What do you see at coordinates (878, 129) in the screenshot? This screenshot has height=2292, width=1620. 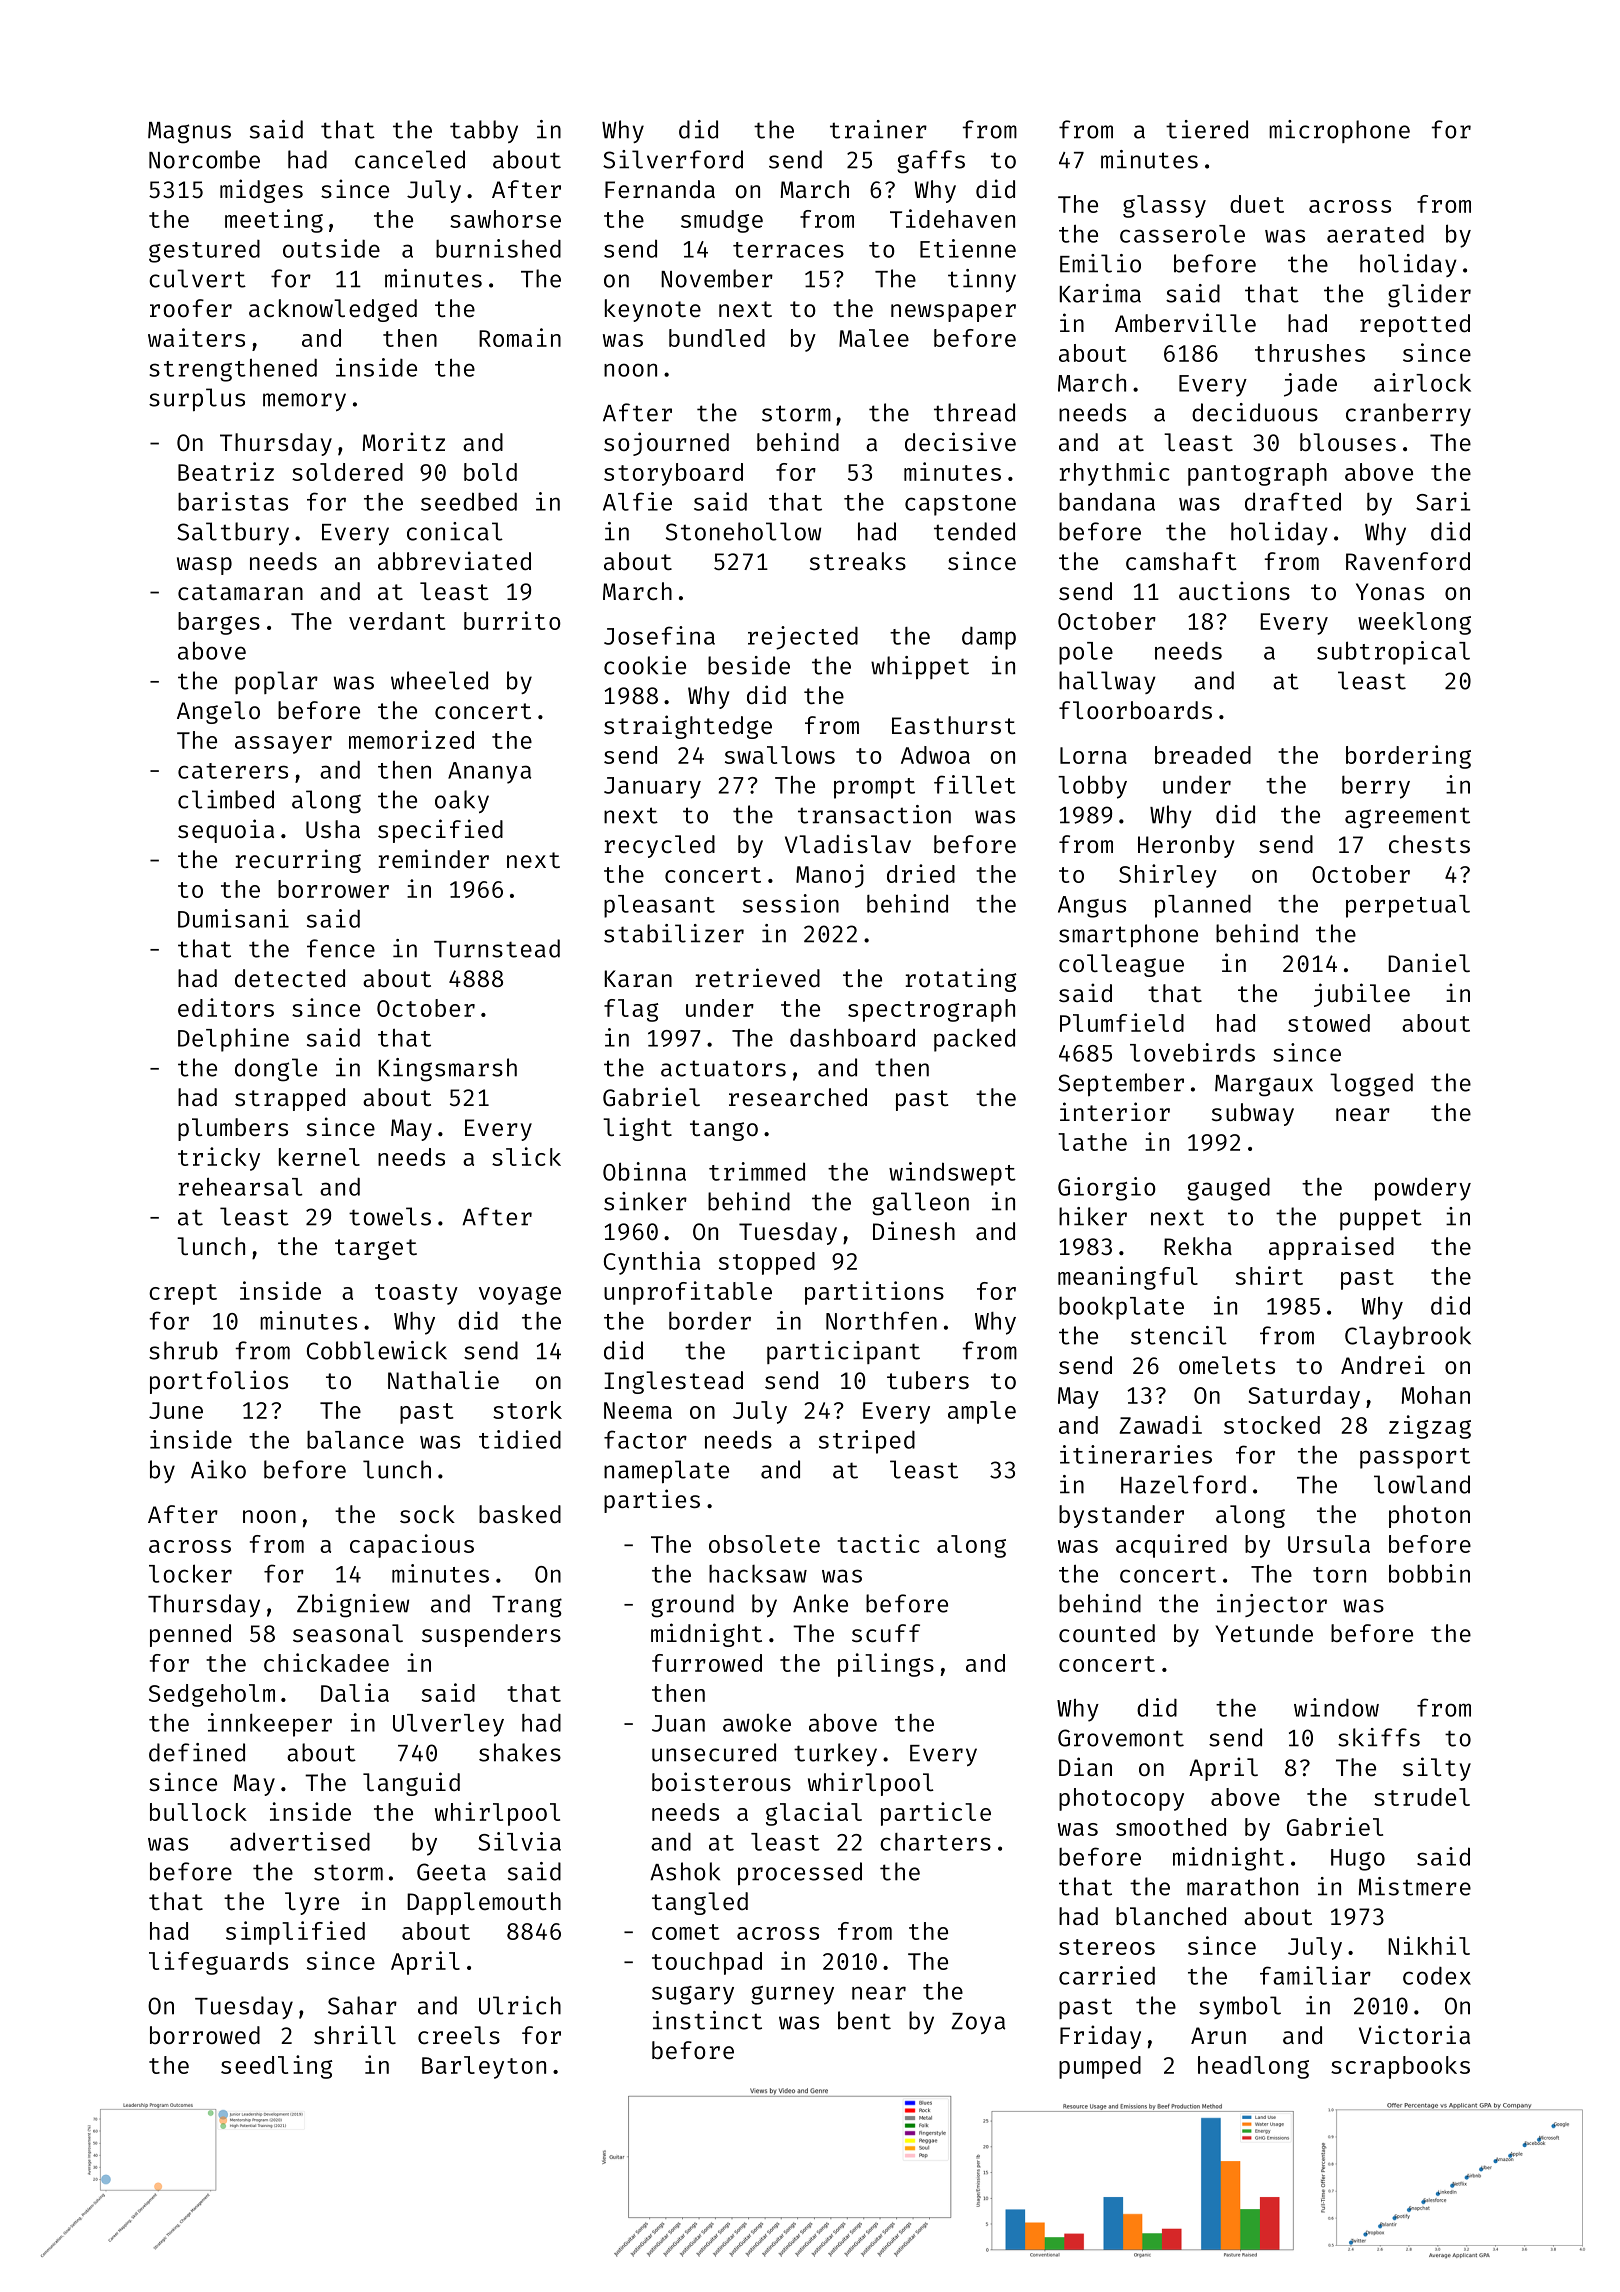 I see `trainer` at bounding box center [878, 129].
